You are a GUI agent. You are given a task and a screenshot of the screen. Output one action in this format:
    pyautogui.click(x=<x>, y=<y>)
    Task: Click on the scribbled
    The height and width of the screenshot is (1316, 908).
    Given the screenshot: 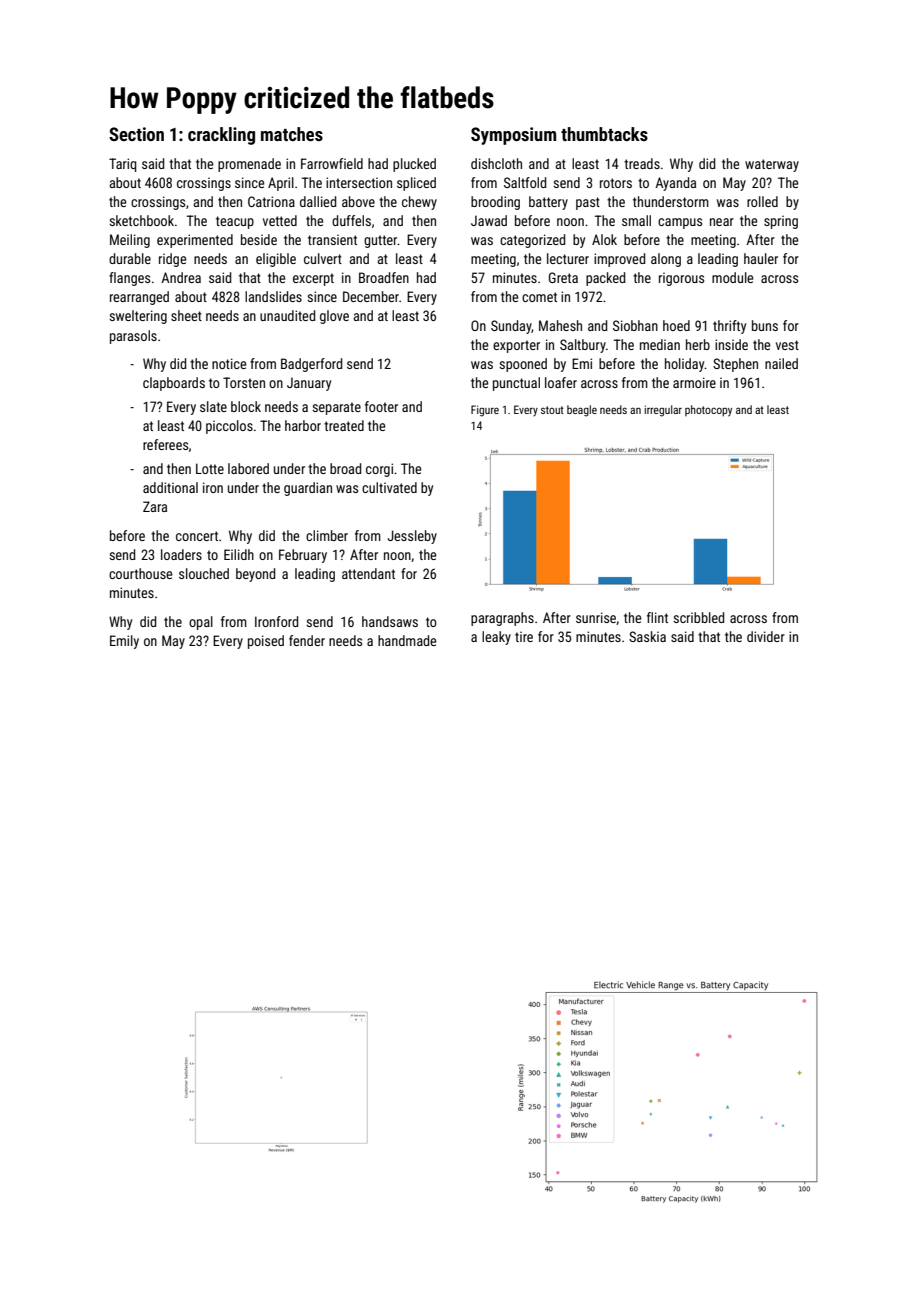 What is the action you would take?
    pyautogui.click(x=698, y=617)
